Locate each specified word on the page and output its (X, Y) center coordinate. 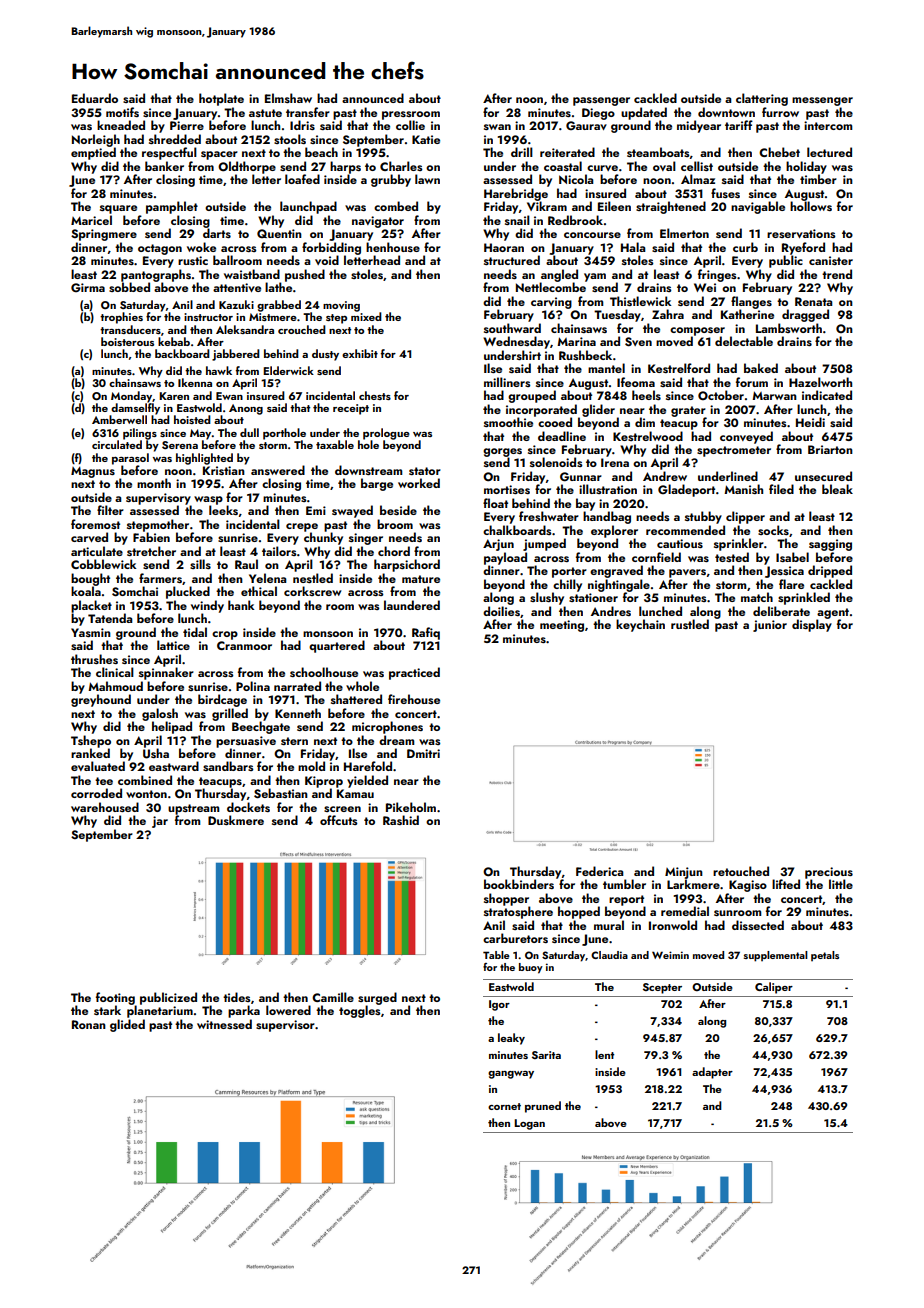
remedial (685, 911)
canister (831, 260)
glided (127, 1025)
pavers (687, 573)
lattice (173, 645)
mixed (366, 316)
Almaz (698, 179)
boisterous (127, 341)
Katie (426, 139)
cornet (504, 1106)
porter (569, 572)
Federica (599, 871)
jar (160, 822)
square (118, 209)
